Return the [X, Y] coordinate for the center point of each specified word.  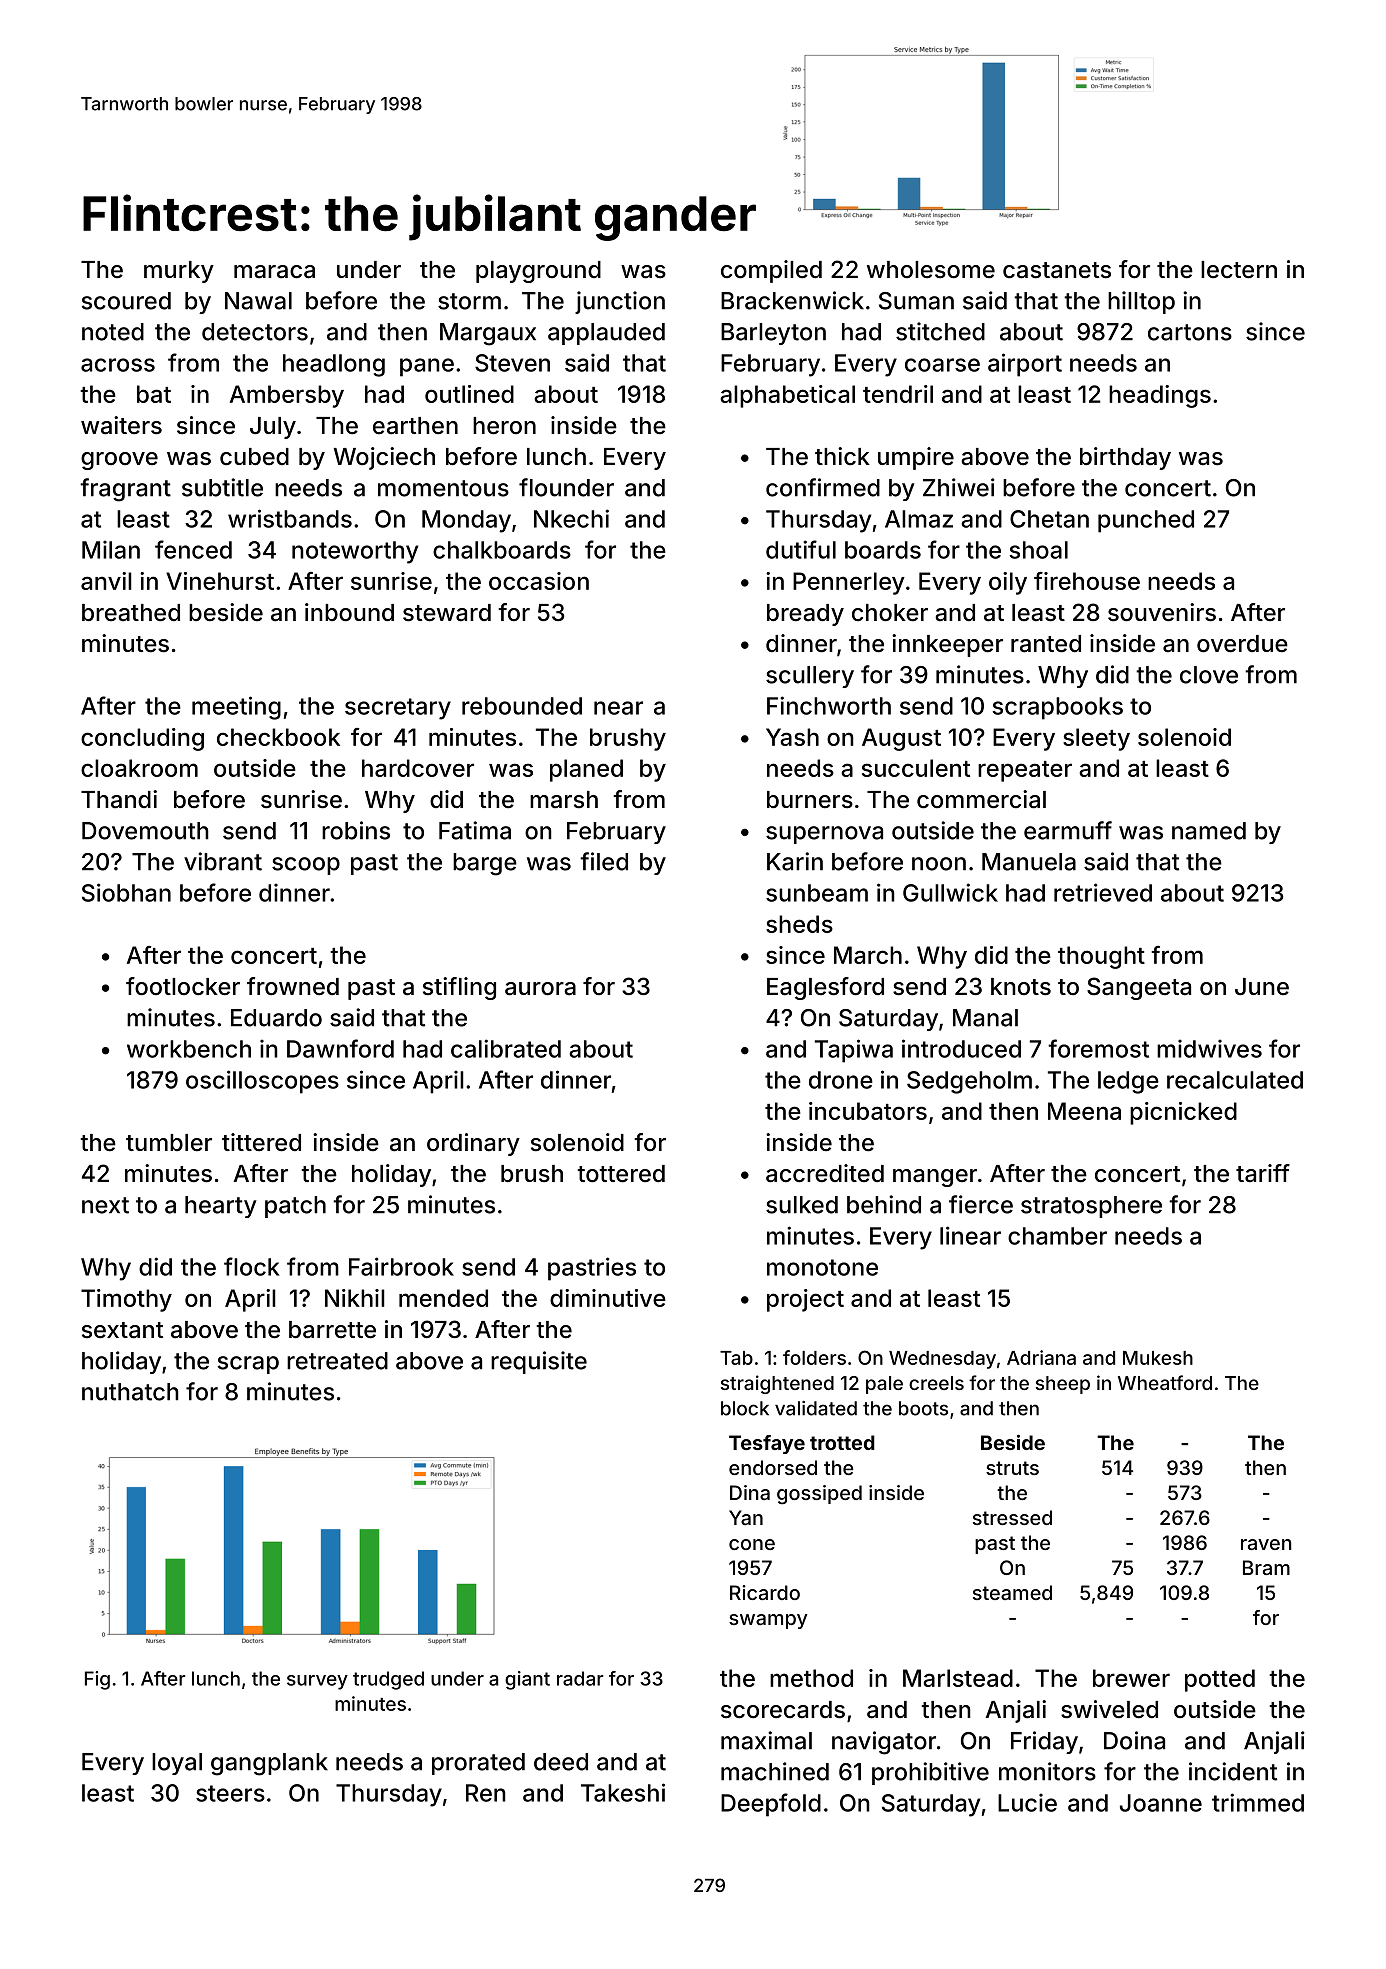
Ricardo [765, 1592]
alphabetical [787, 396]
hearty [221, 1207]
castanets [1057, 270]
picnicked [1183, 1113]
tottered [621, 1174]
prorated [478, 1764]
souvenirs [1162, 612]
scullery [810, 677]
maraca [274, 272]
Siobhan [126, 892]
